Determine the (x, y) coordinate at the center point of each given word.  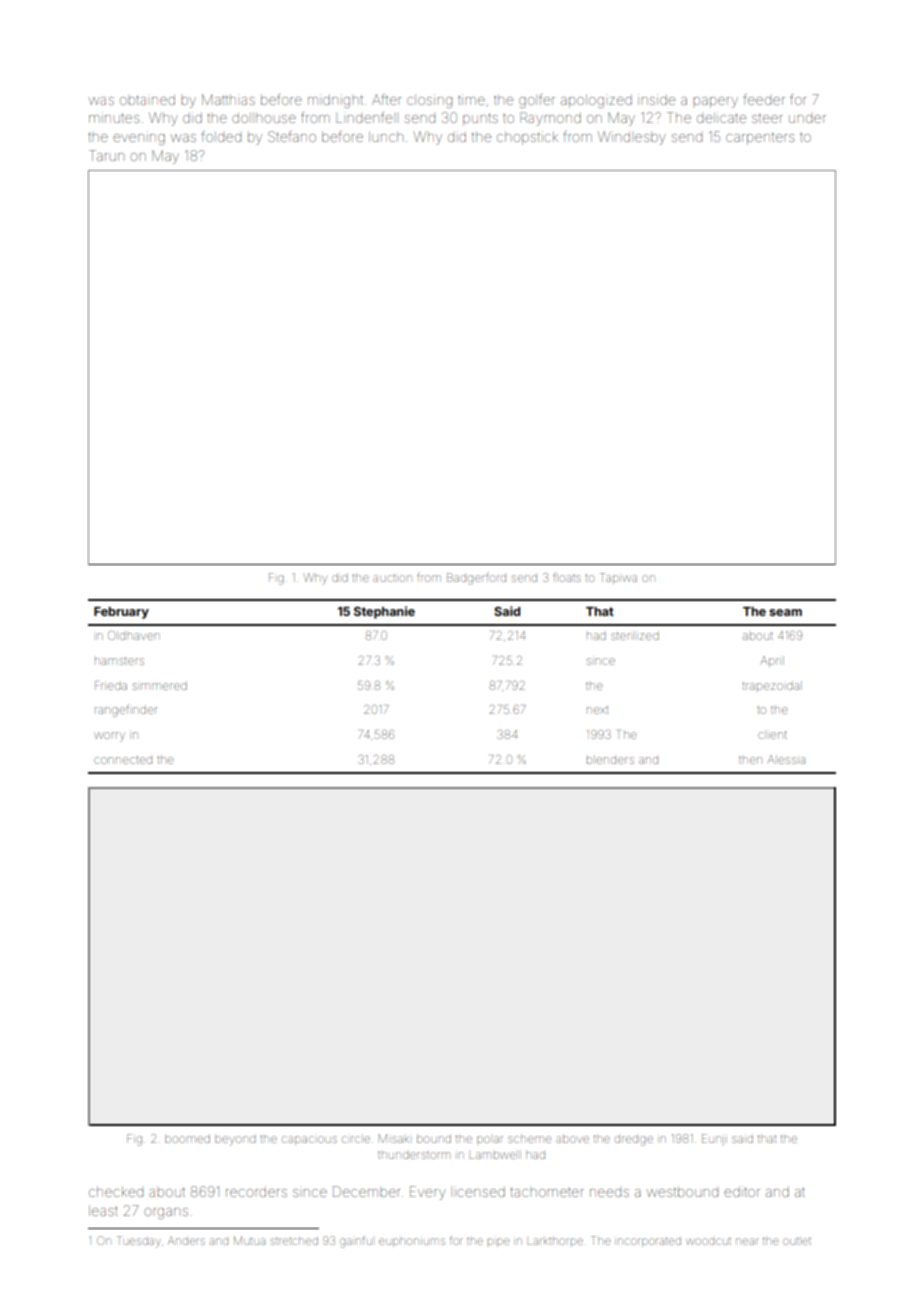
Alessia (786, 759)
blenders (610, 759)
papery (715, 102)
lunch (386, 137)
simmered (160, 686)
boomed (187, 1138)
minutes (114, 117)
